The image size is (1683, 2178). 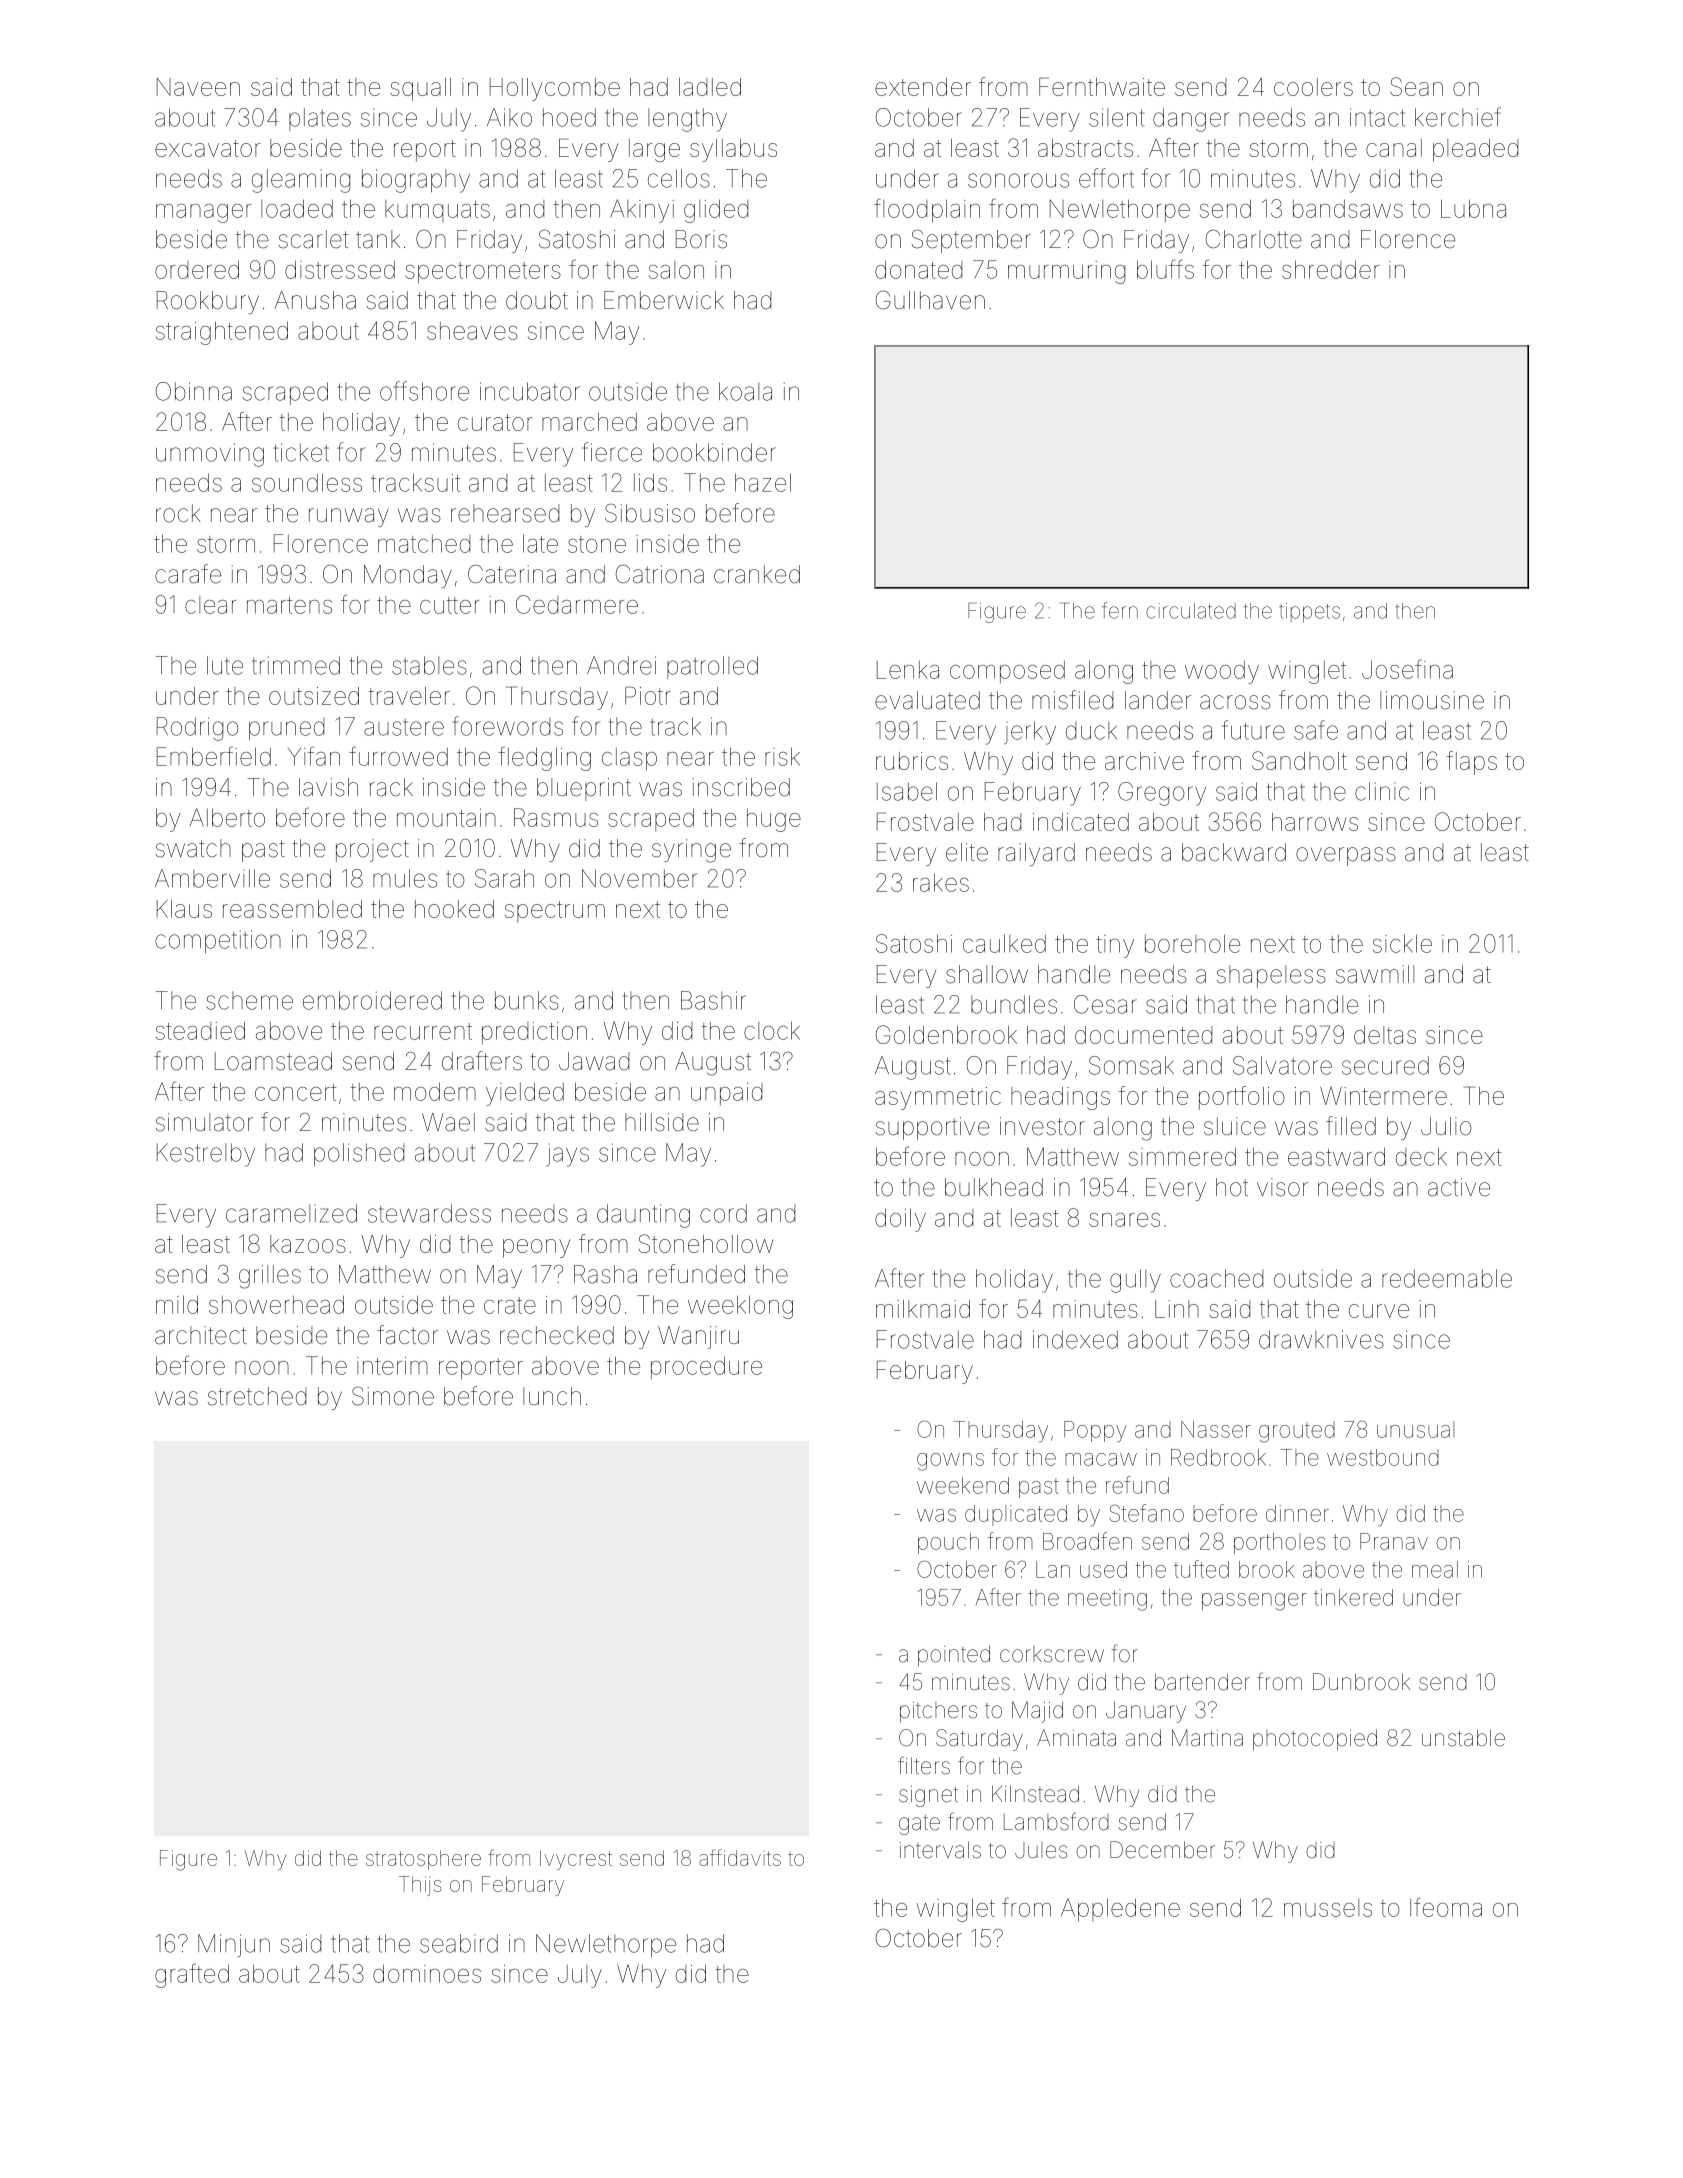 I want to click on squall, so click(x=420, y=89).
